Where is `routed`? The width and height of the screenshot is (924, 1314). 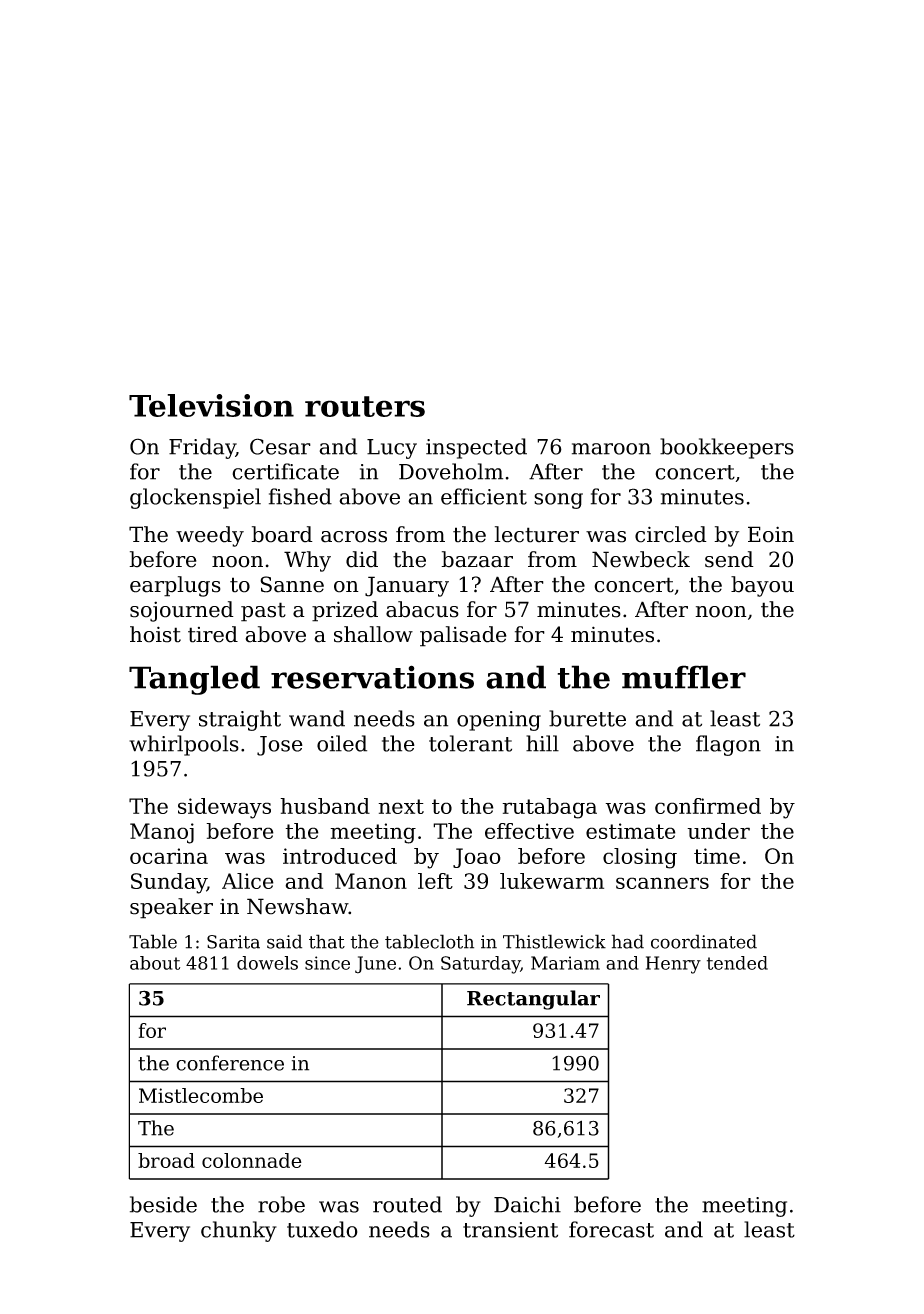 routed is located at coordinates (407, 1204).
